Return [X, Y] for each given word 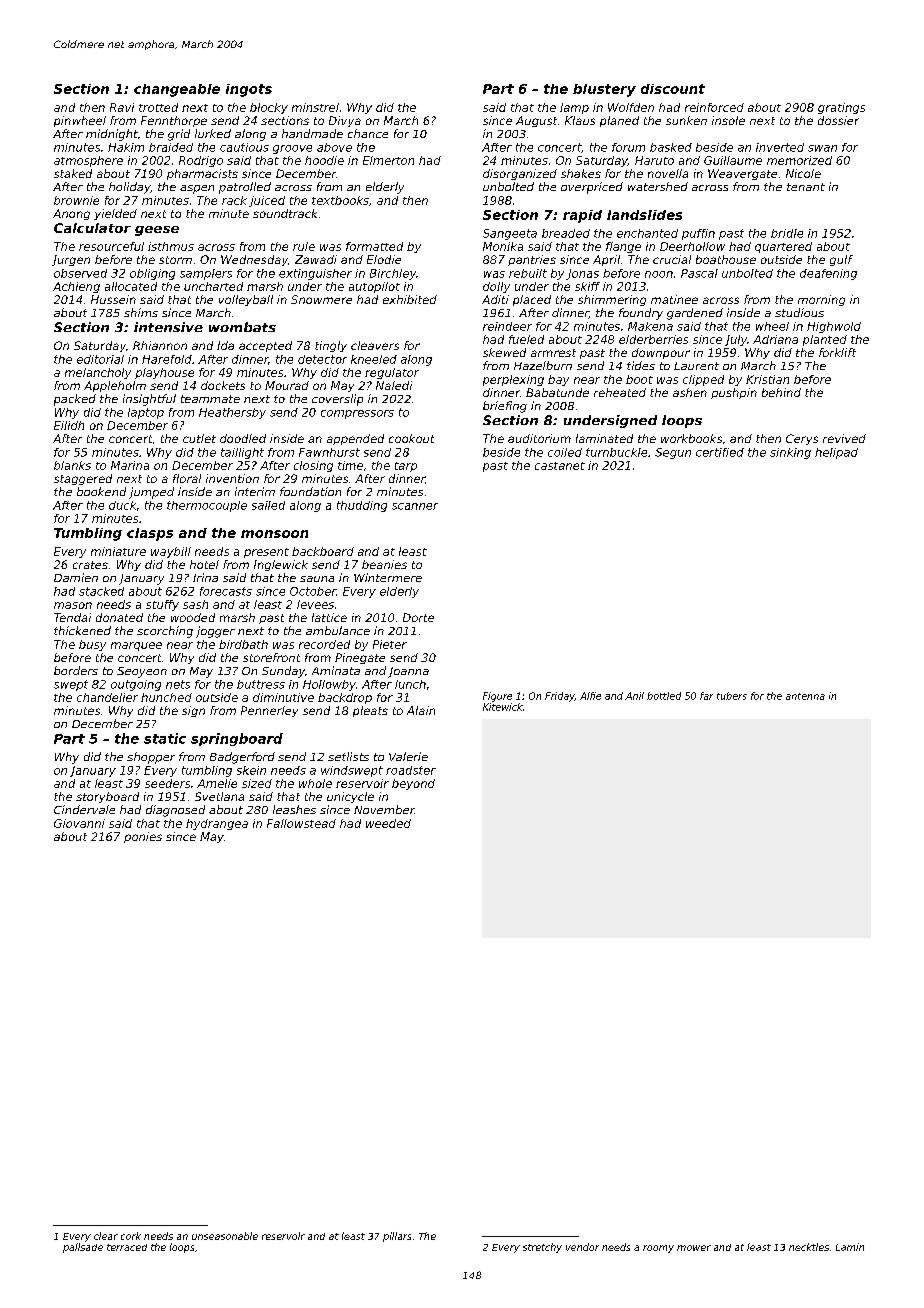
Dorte [418, 617]
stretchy [542, 1248]
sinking [790, 453]
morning [821, 300]
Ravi [122, 107]
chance [368, 133]
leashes [294, 809]
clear [106, 1236]
